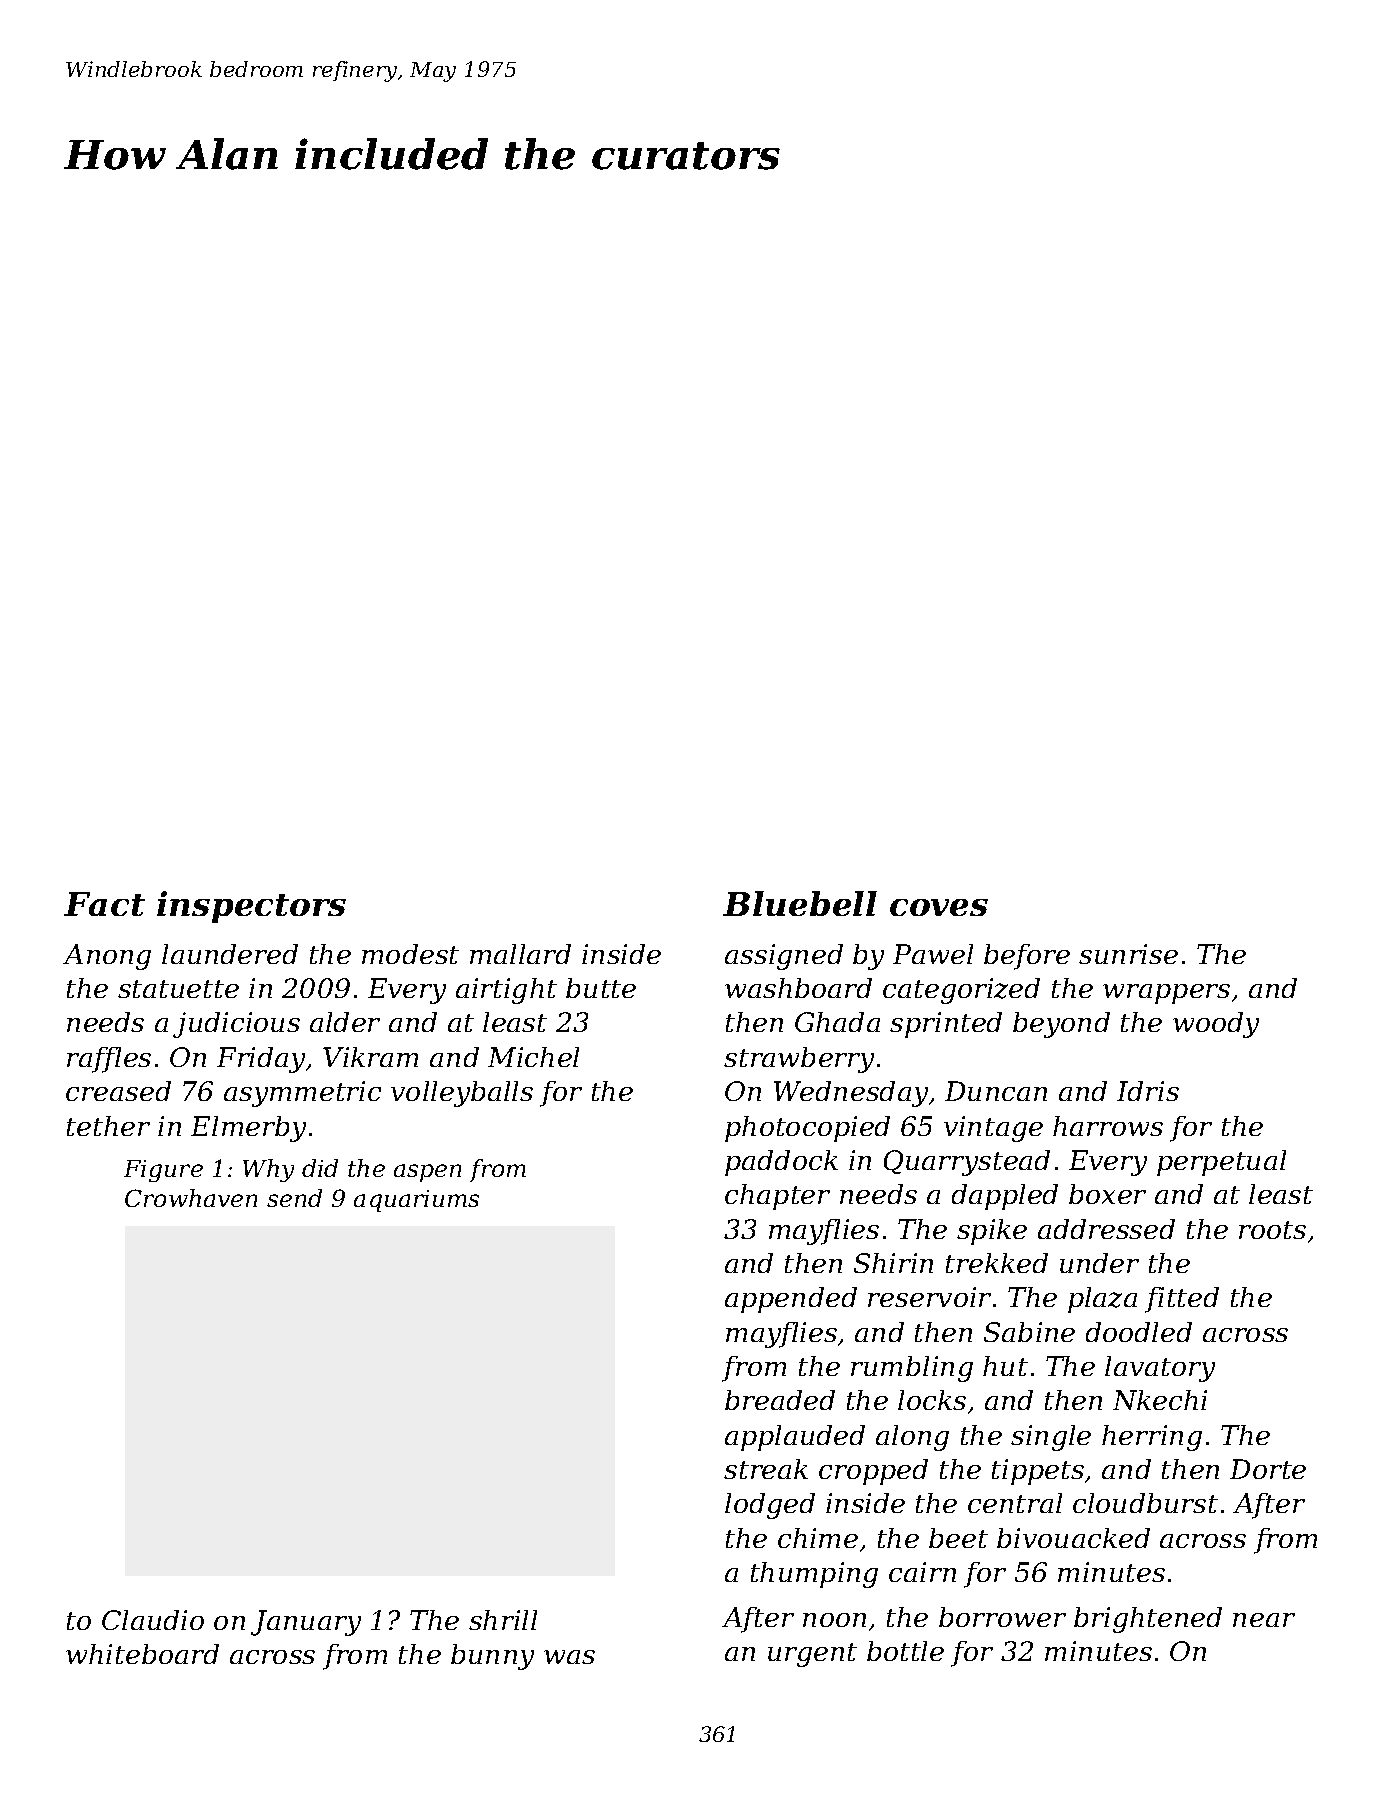  I want to click on coves, so click(939, 907).
